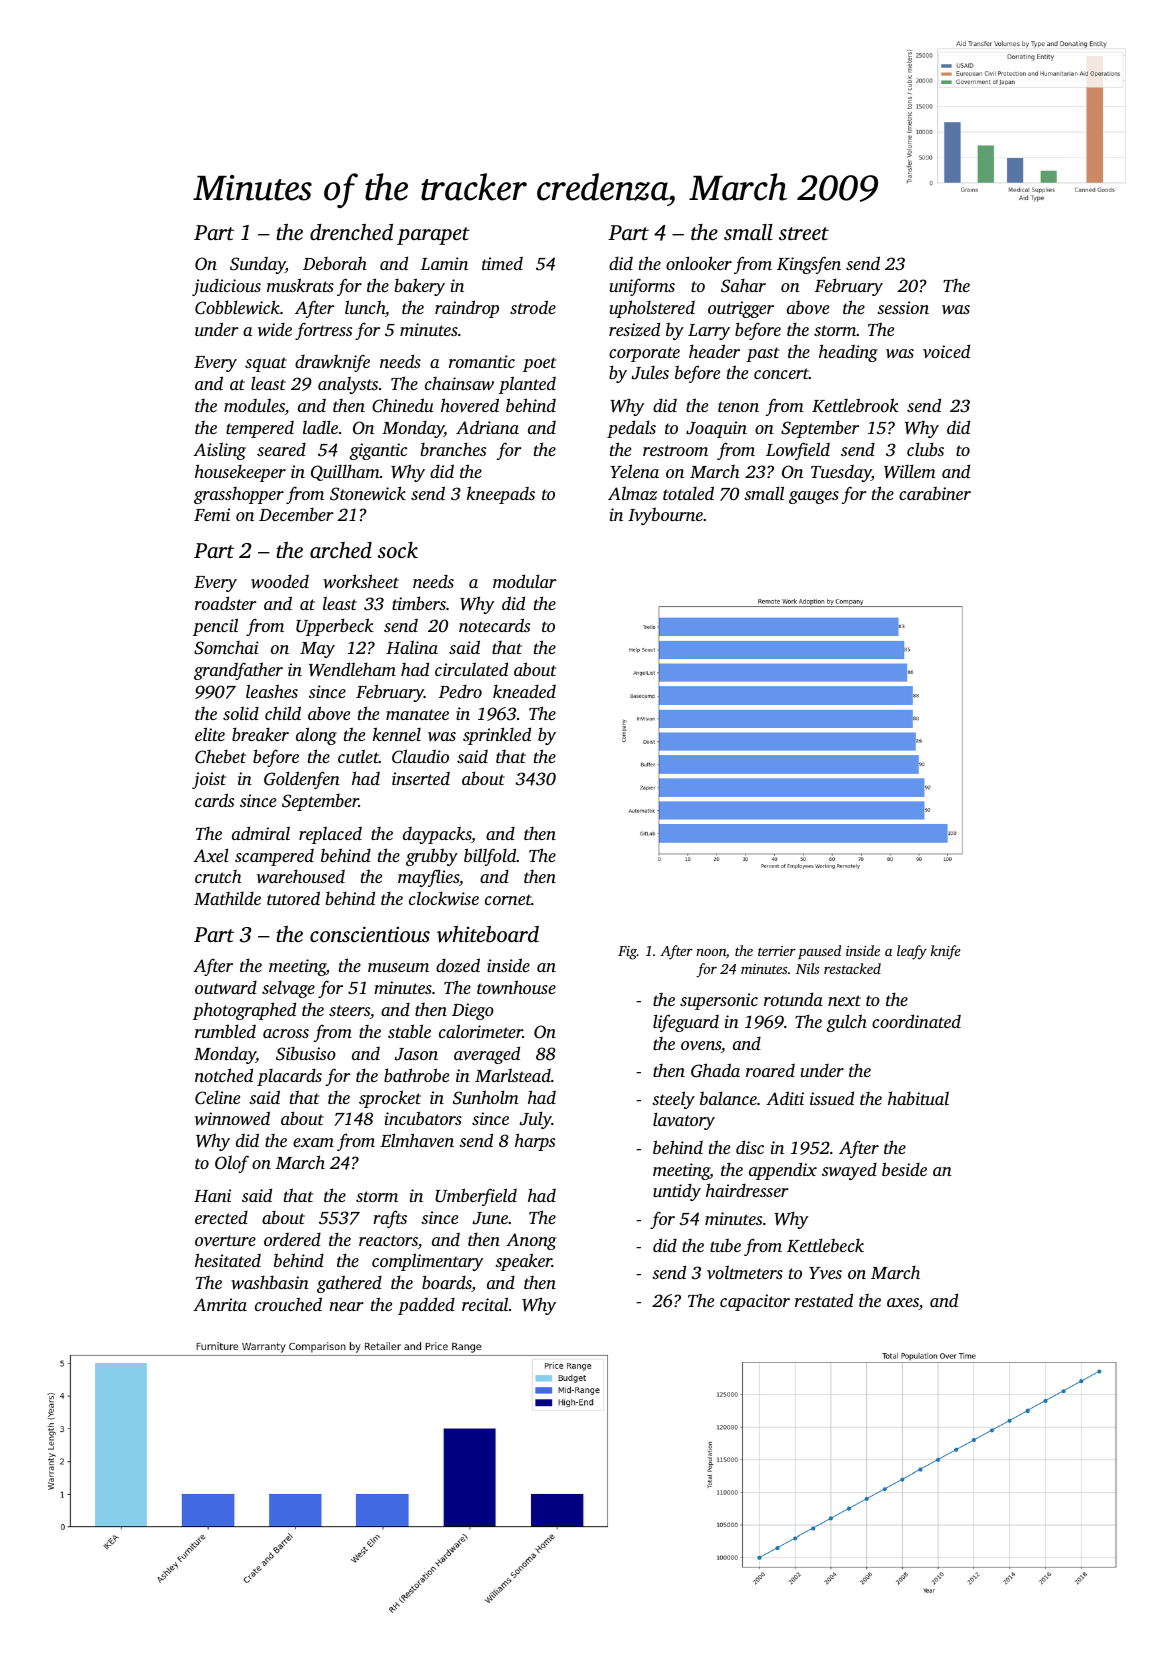 The height and width of the screenshot is (1654, 1165). What do you see at coordinates (804, 233) in the screenshot?
I see `street` at bounding box center [804, 233].
